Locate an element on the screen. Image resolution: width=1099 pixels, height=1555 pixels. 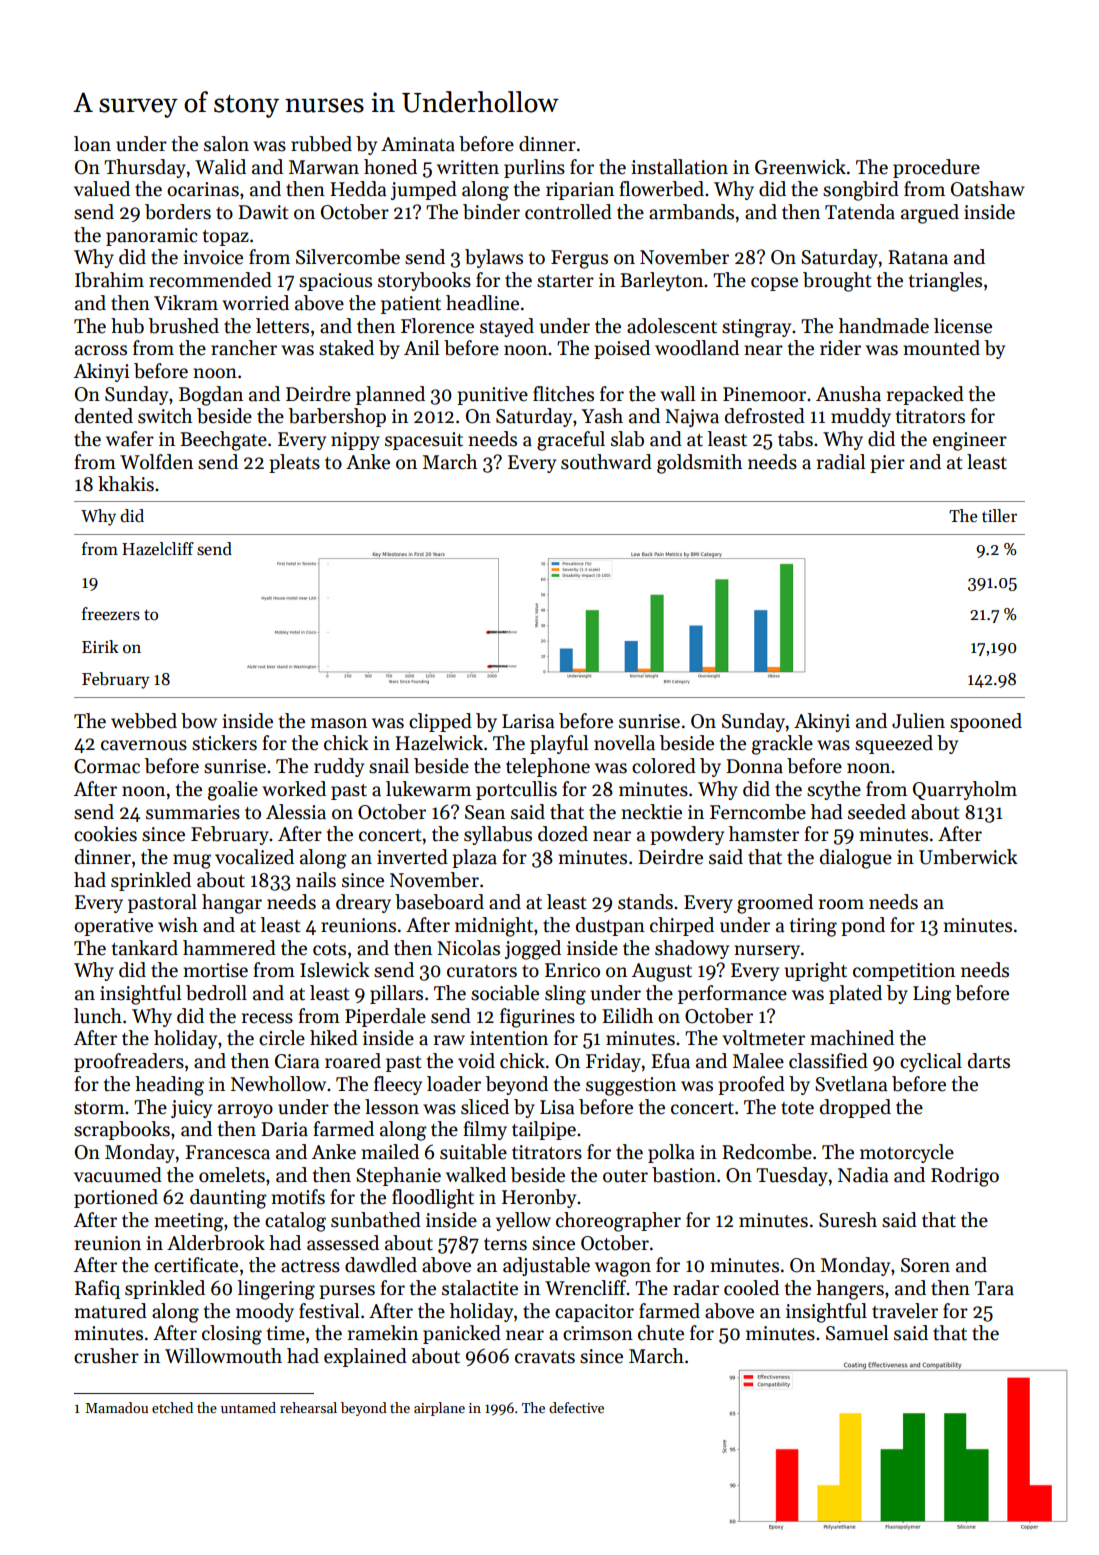
woodland is located at coordinates (697, 348).
